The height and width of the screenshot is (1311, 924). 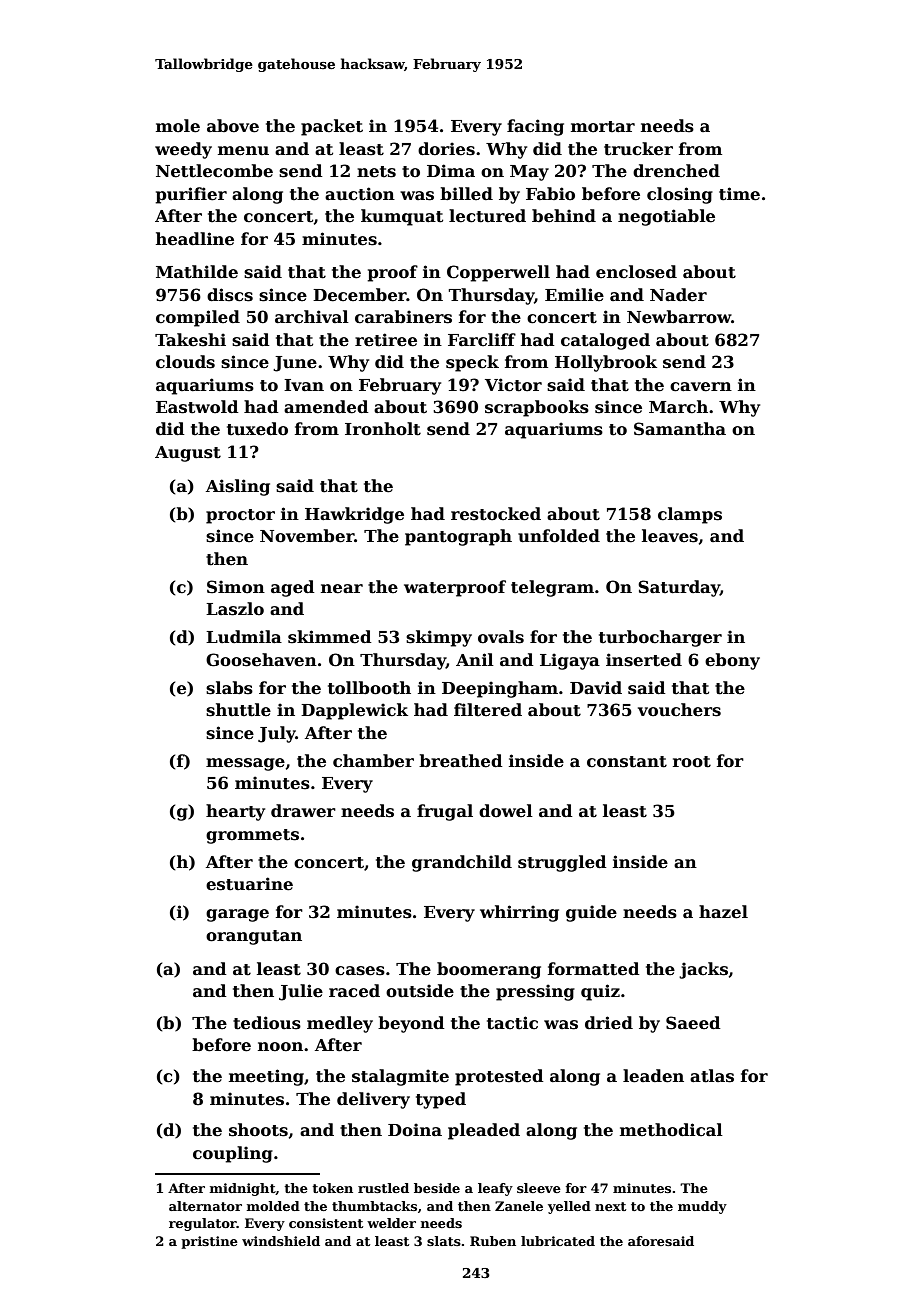 I want to click on ebony, so click(x=732, y=661).
